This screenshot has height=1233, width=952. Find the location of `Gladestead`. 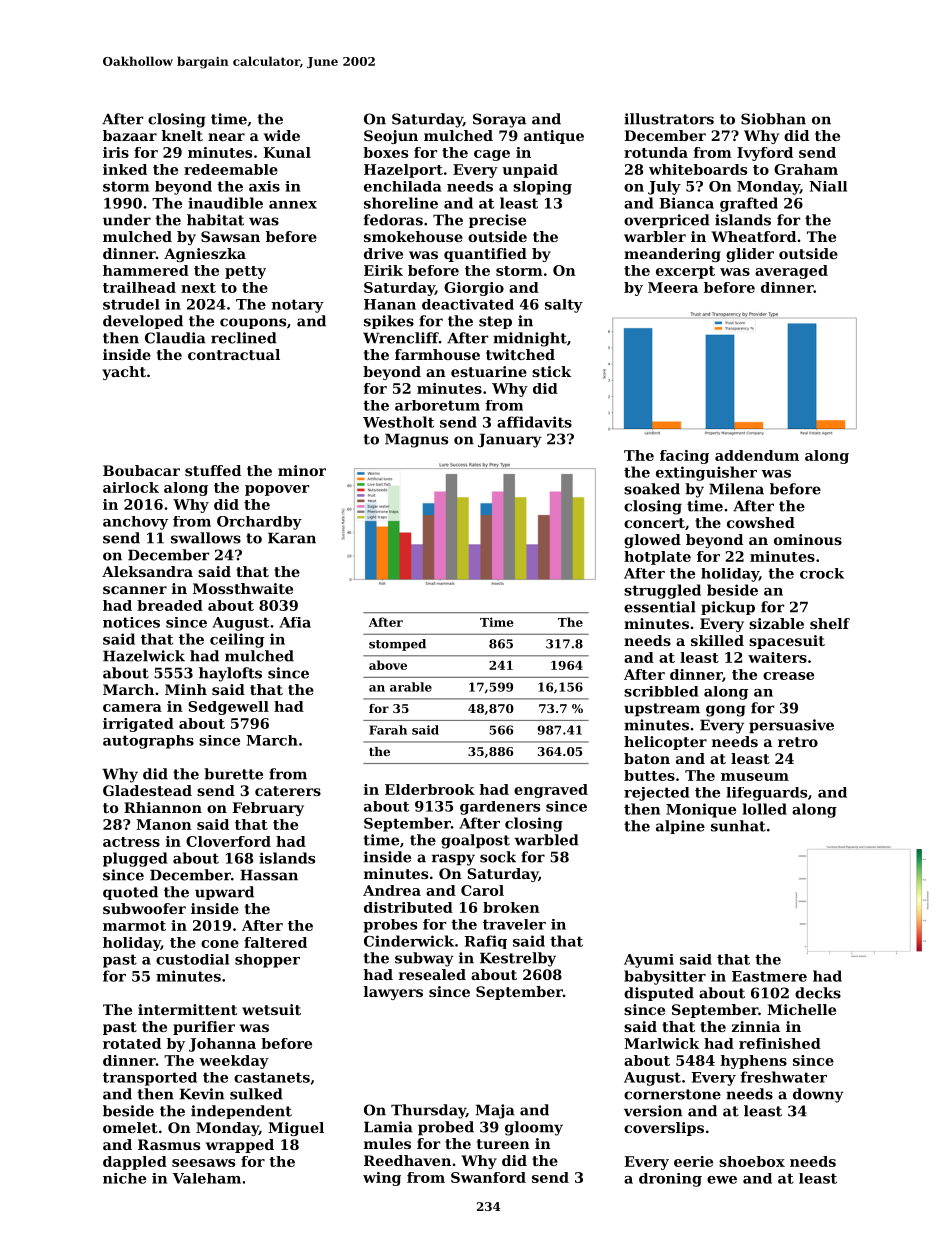

Gladestead is located at coordinates (147, 790).
